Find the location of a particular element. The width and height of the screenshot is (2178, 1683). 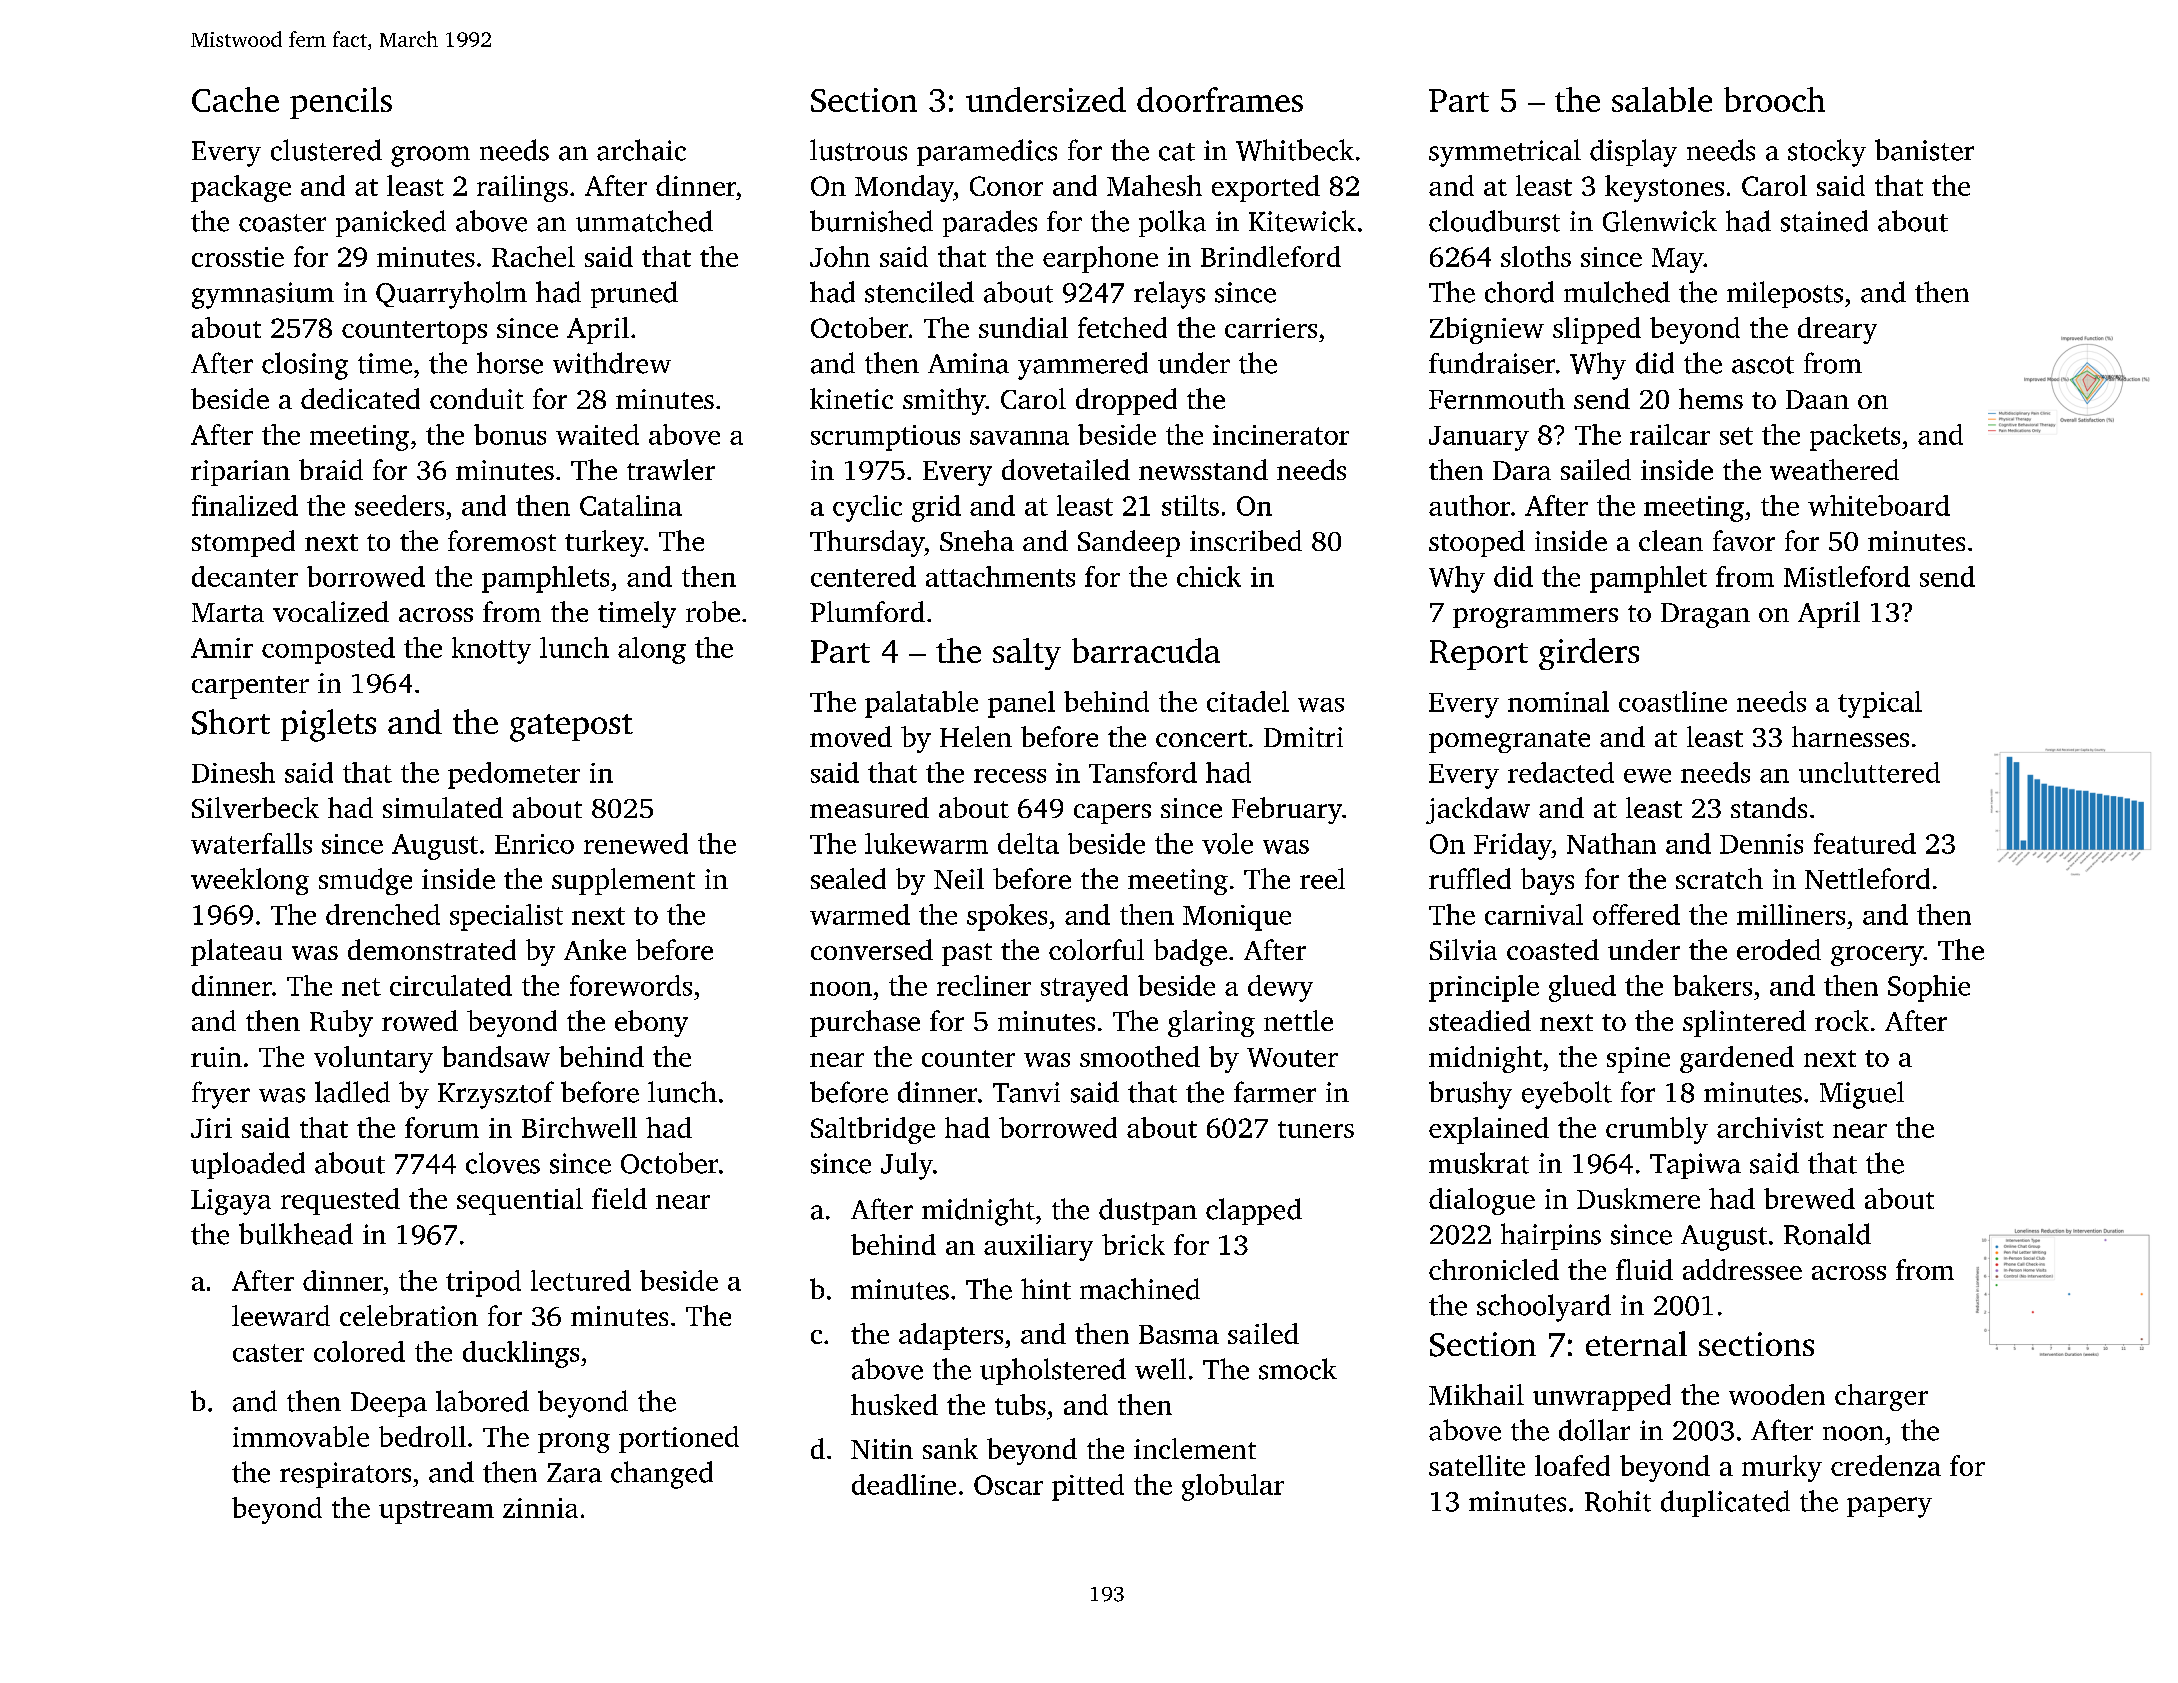

circulated is located at coordinates (451, 985).
